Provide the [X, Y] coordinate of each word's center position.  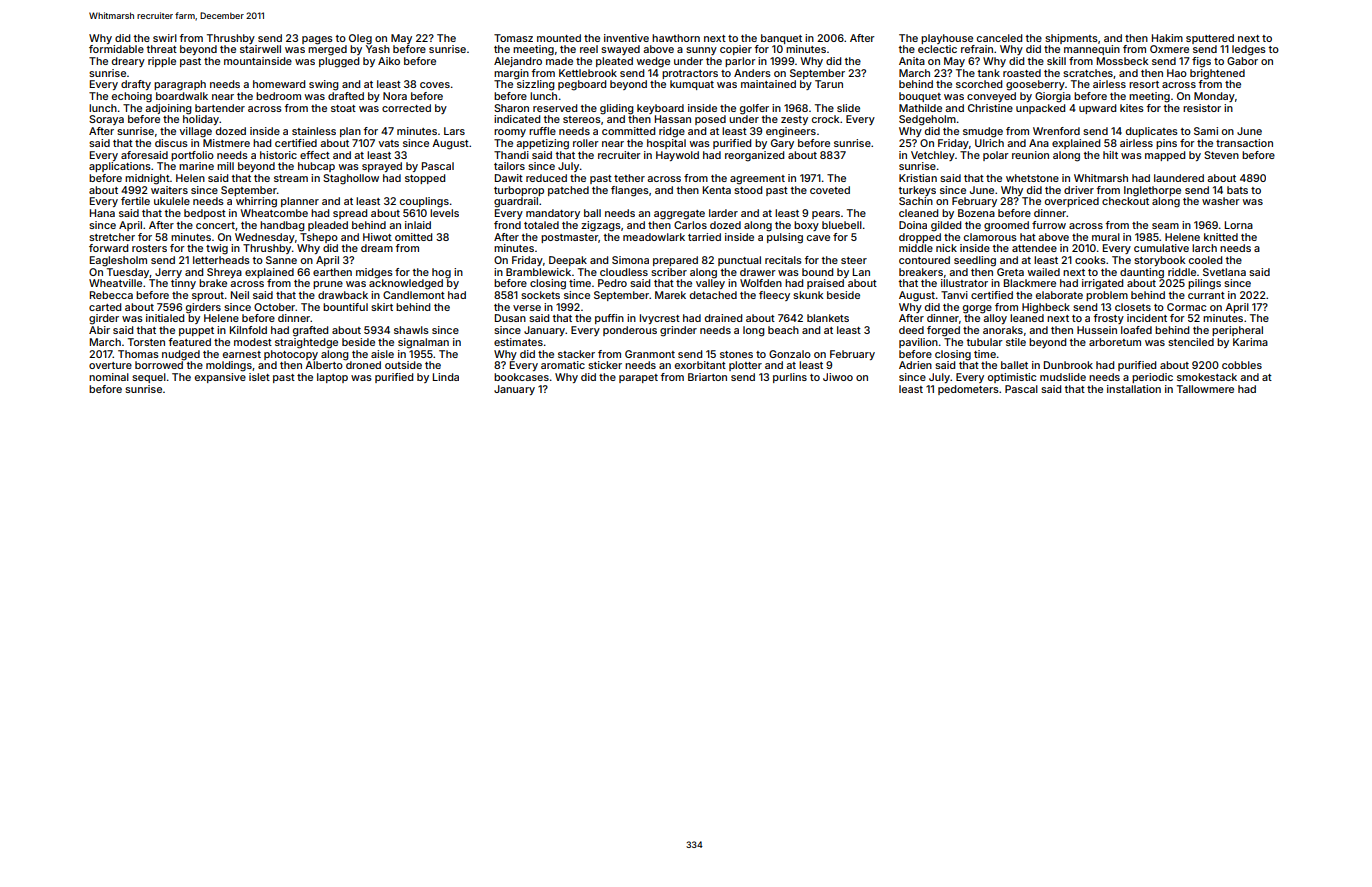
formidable [116, 49]
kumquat [692, 85]
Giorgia [1053, 97]
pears [826, 215]
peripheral [1237, 331]
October [274, 307]
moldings [229, 366]
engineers [791, 132]
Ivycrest [660, 319]
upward [1097, 109]
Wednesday [265, 238]
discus [171, 143]
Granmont [650, 354]
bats [1237, 190]
